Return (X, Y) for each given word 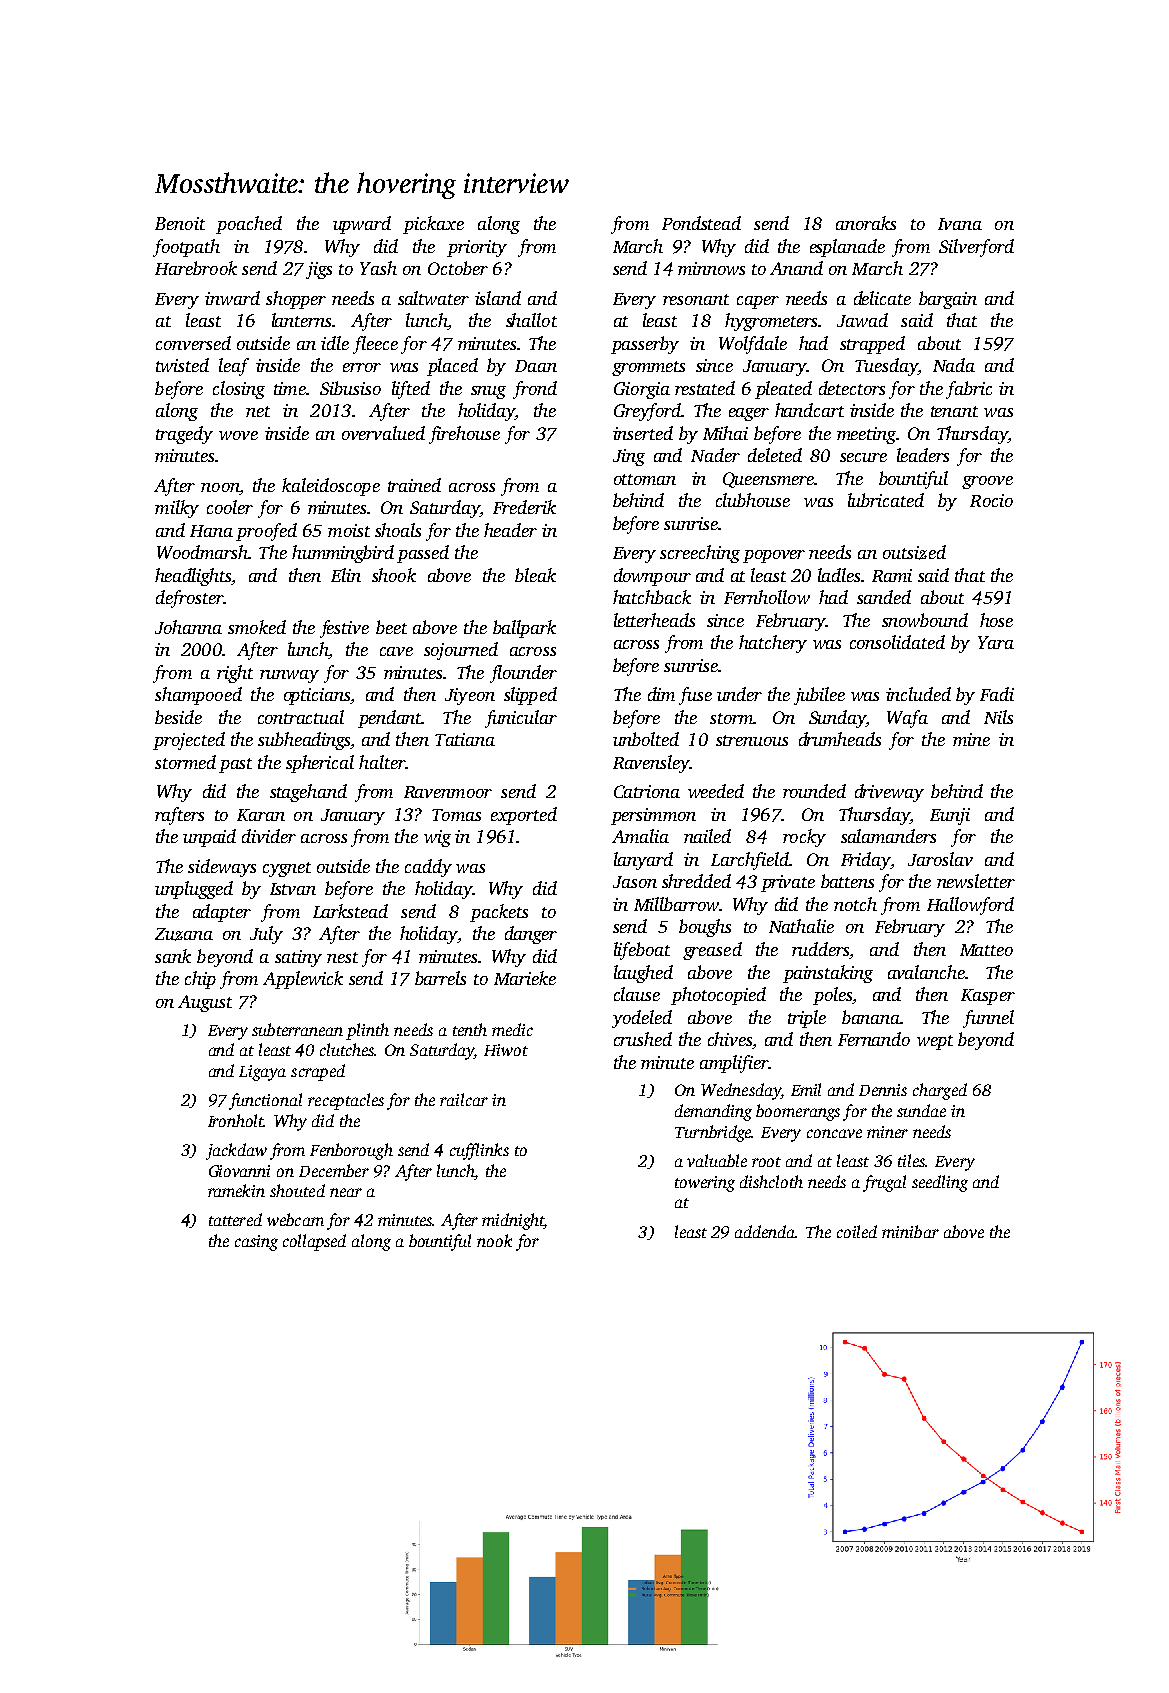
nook (494, 1240)
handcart (809, 410)
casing (256, 1243)
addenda (765, 1231)
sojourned (461, 651)
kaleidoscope (331, 487)
